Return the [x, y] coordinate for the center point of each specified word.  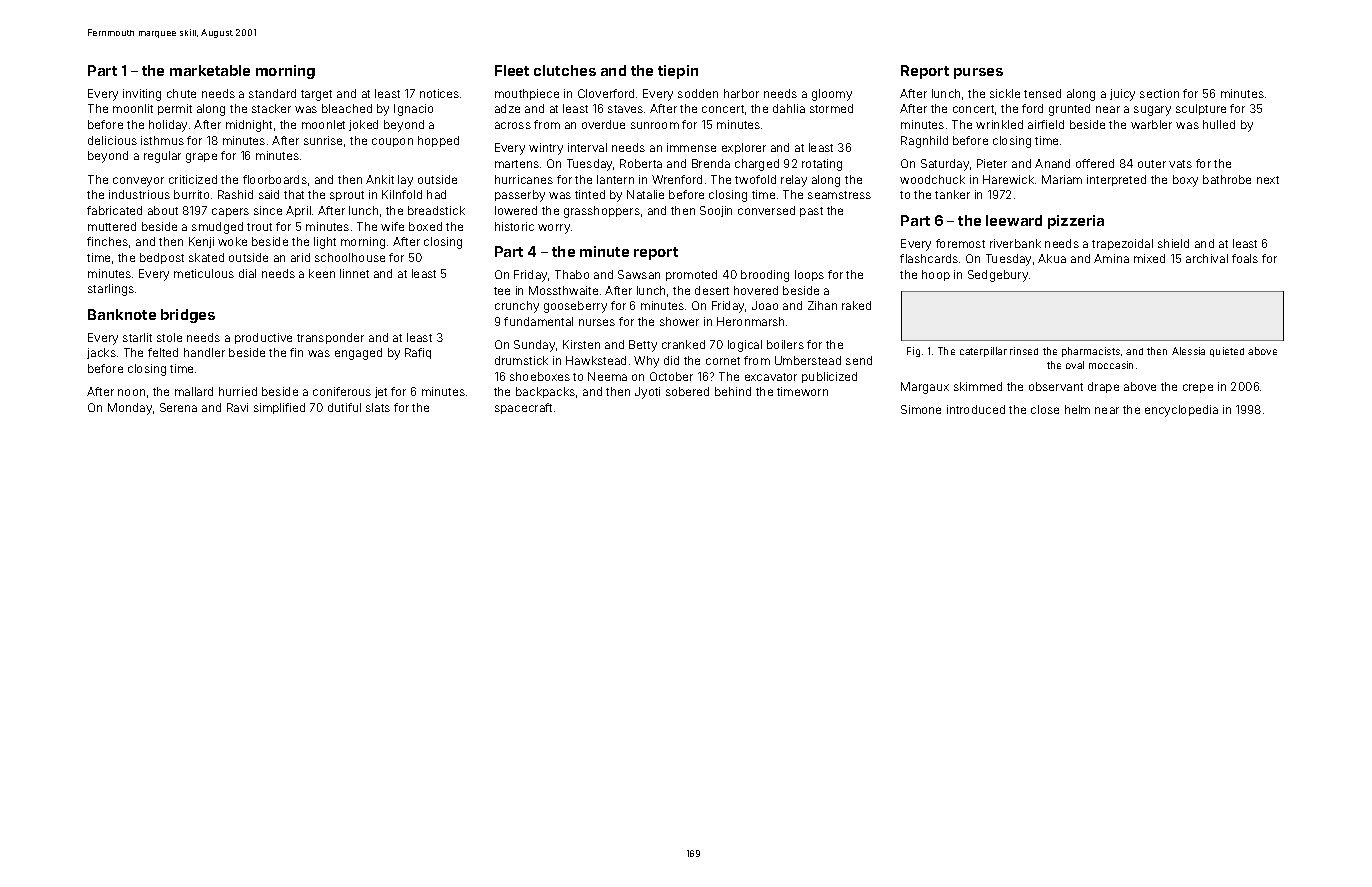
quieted [1227, 352]
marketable [210, 70]
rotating [822, 165]
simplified [279, 408]
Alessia [1188, 351]
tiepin [678, 72]
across [513, 125]
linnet [354, 273]
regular [162, 157]
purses [978, 73]
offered [1095, 163]
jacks [101, 353]
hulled [1219, 124]
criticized [193, 179]
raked [856, 305]
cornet [723, 361]
